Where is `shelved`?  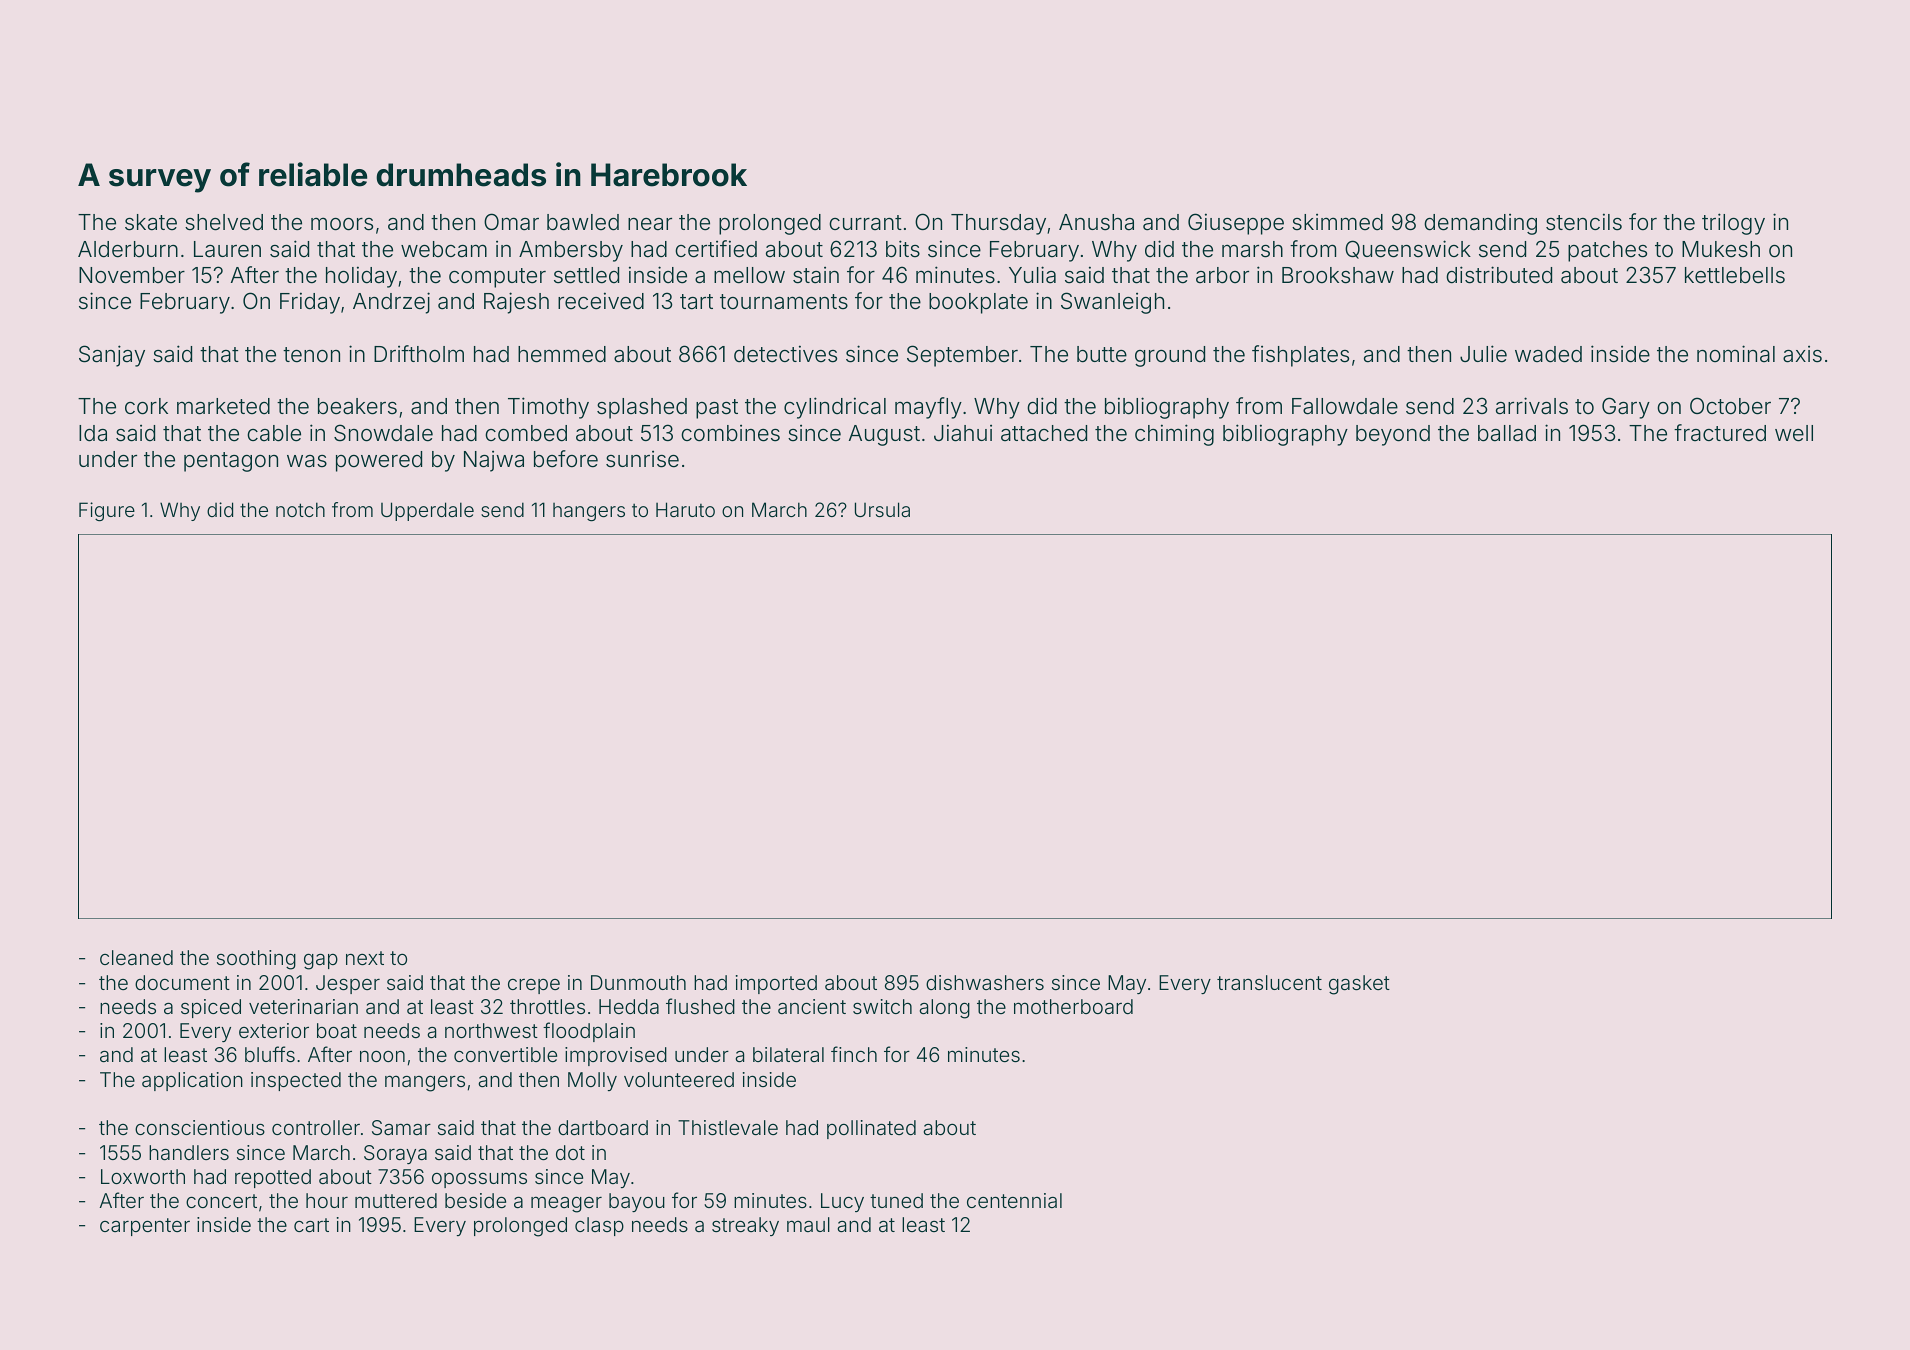 shelved is located at coordinates (224, 222).
